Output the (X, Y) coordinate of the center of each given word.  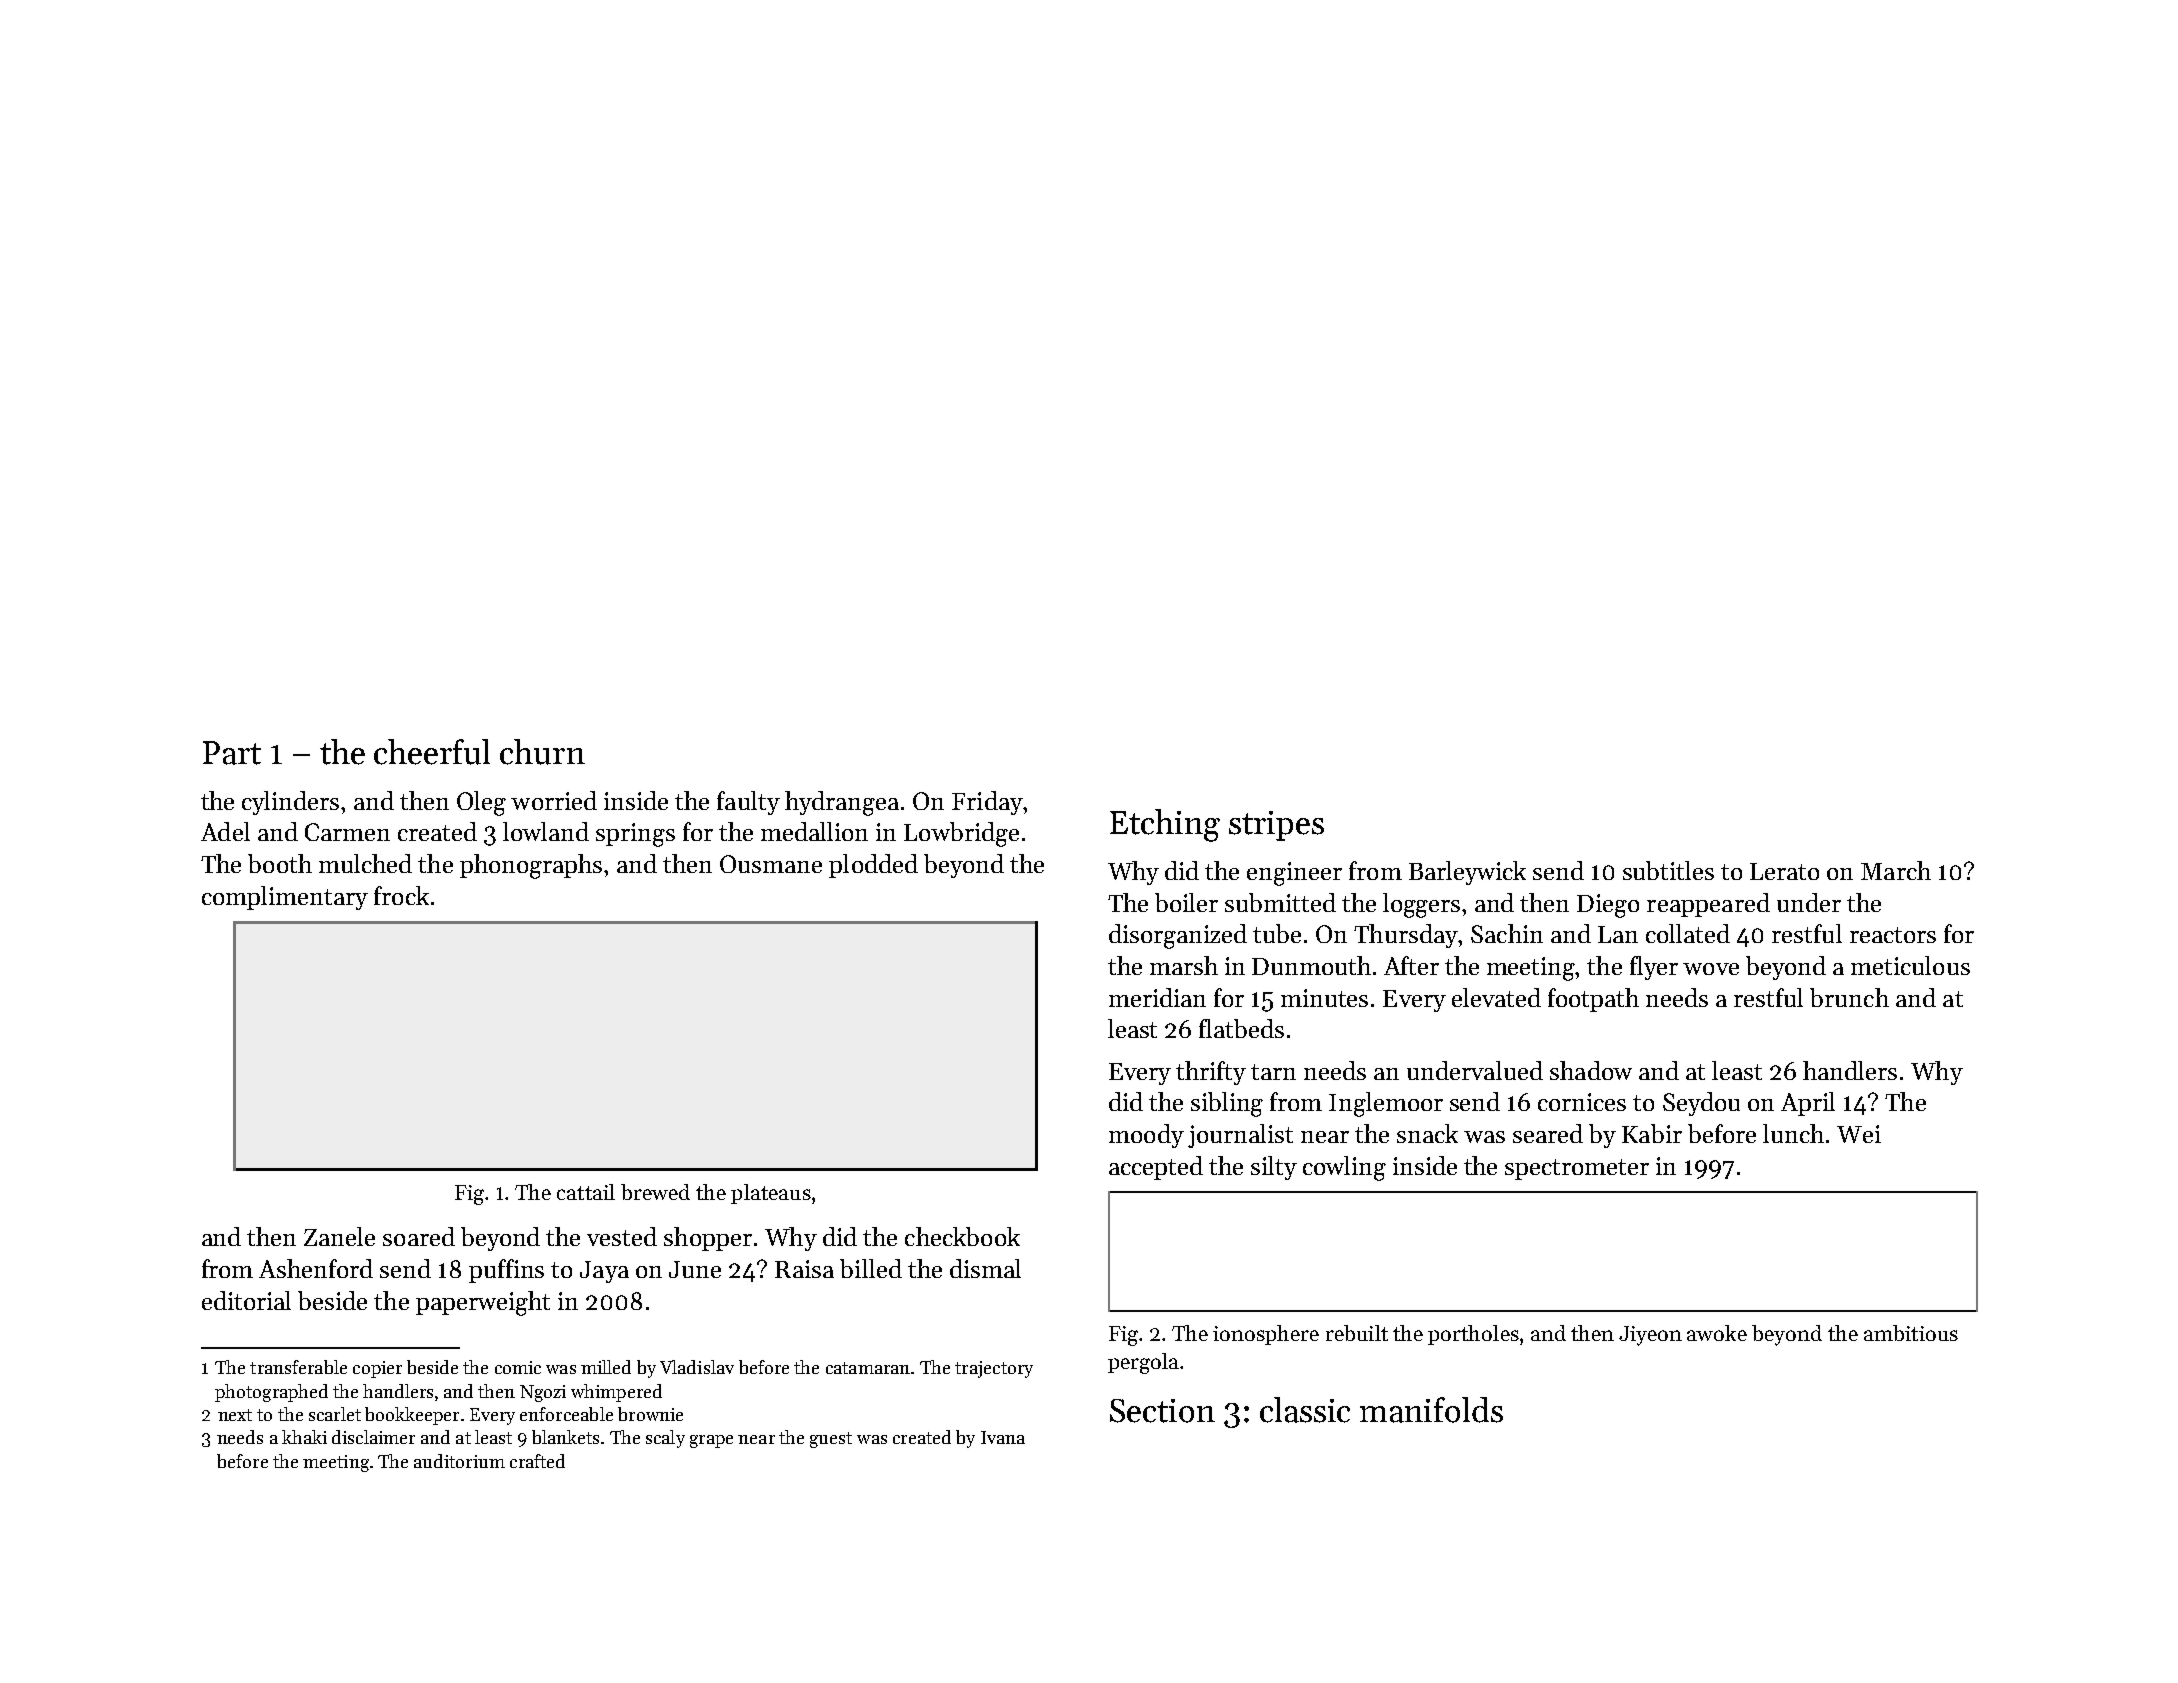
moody (1146, 1136)
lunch (1793, 1133)
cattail (586, 1192)
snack (1427, 1133)
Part (232, 753)
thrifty (1211, 1073)
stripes (1276, 826)
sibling (1227, 1104)
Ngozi (543, 1393)
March (1896, 870)
